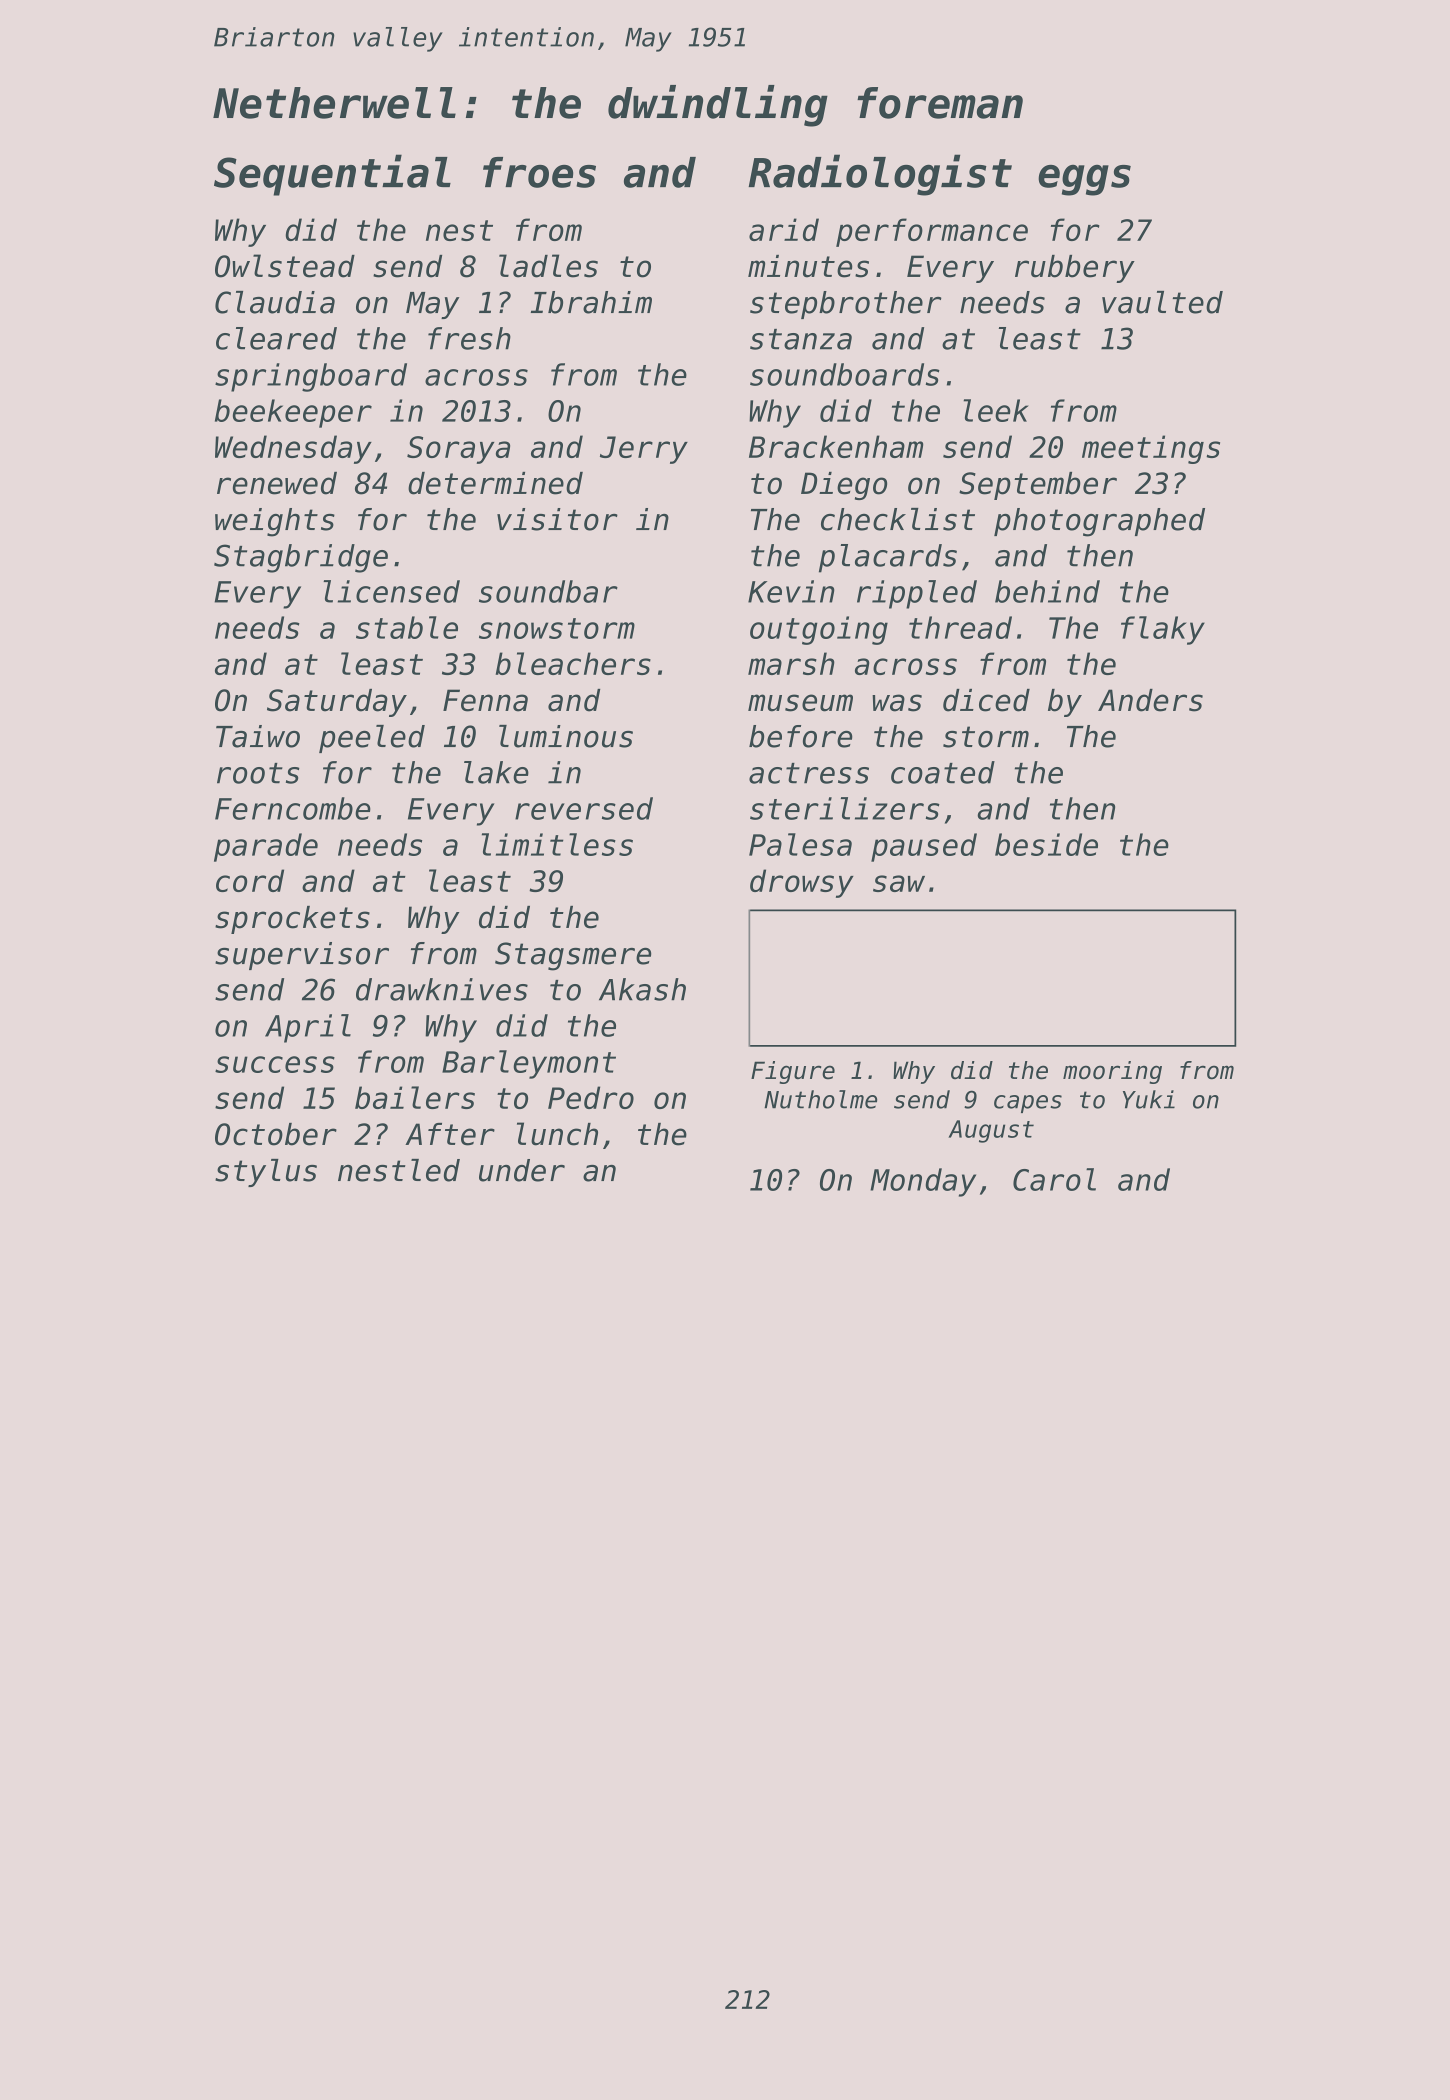  Describe the element at coordinates (917, 594) in the page. I see `rippled` at that location.
